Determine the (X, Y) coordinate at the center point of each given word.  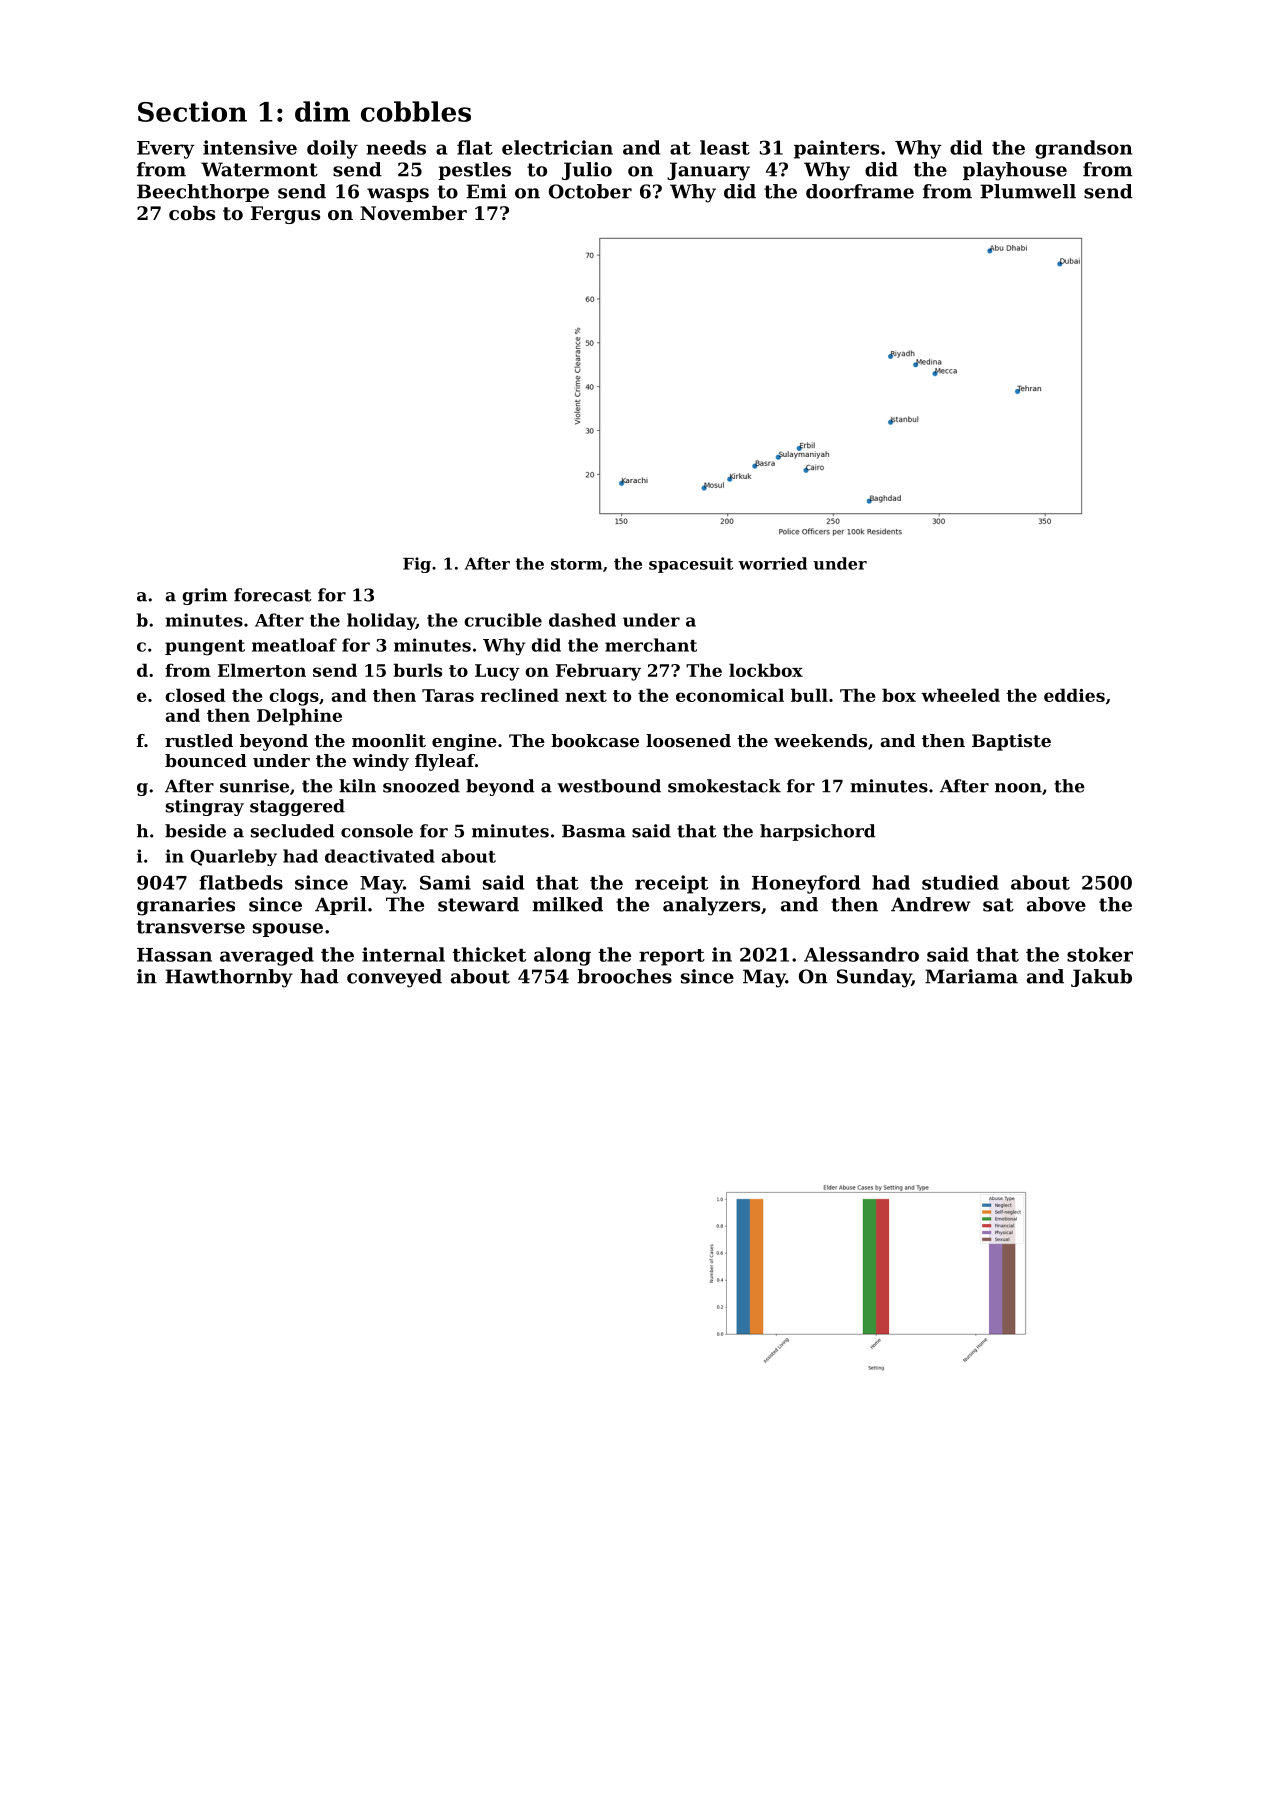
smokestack (724, 786)
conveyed (394, 978)
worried (772, 563)
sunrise (254, 786)
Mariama (971, 976)
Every (166, 150)
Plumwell (1028, 191)
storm (576, 564)
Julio (587, 171)
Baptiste (1011, 742)
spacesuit (691, 565)
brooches (624, 976)
